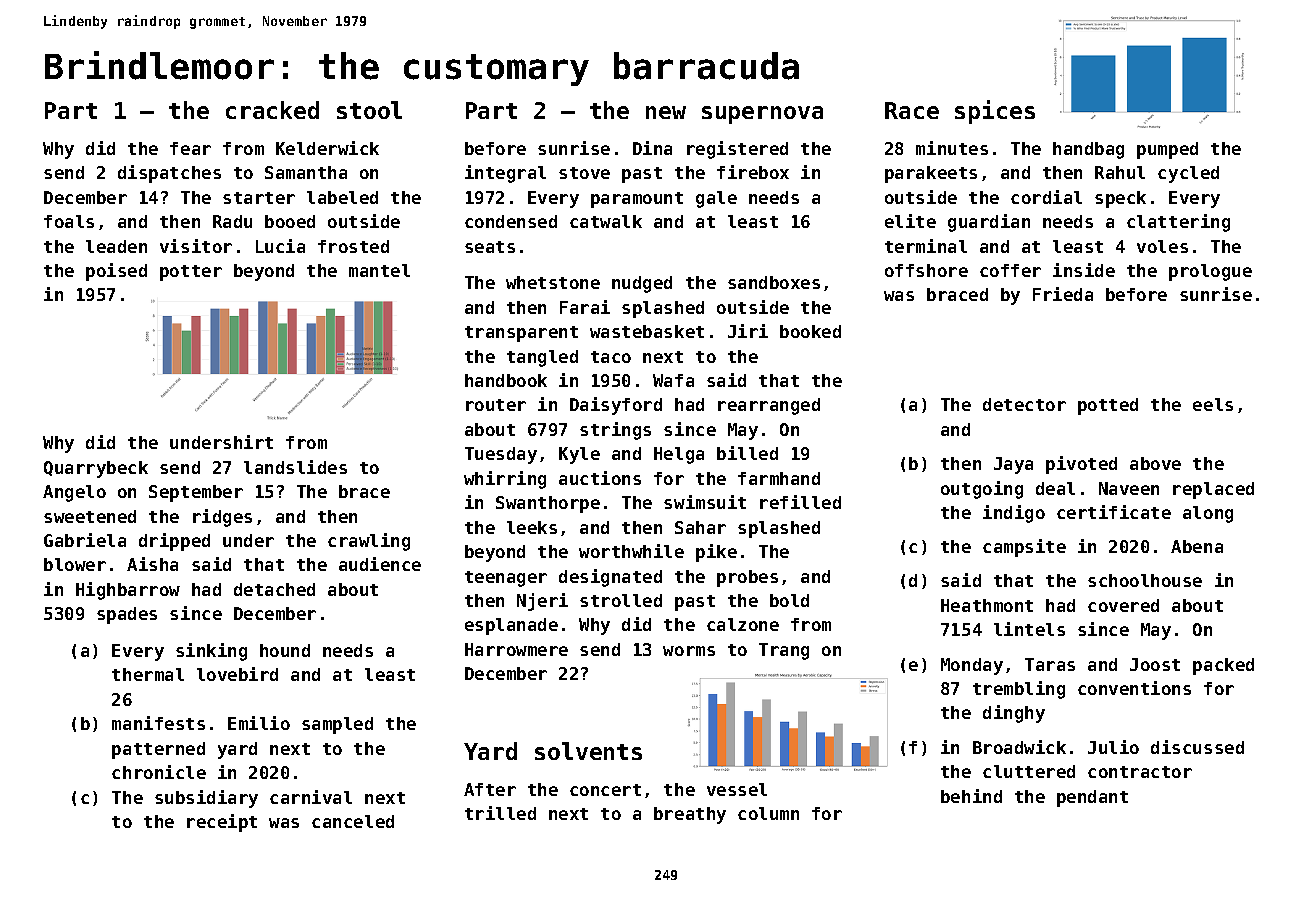  I want to click on visitor, so click(196, 246).
